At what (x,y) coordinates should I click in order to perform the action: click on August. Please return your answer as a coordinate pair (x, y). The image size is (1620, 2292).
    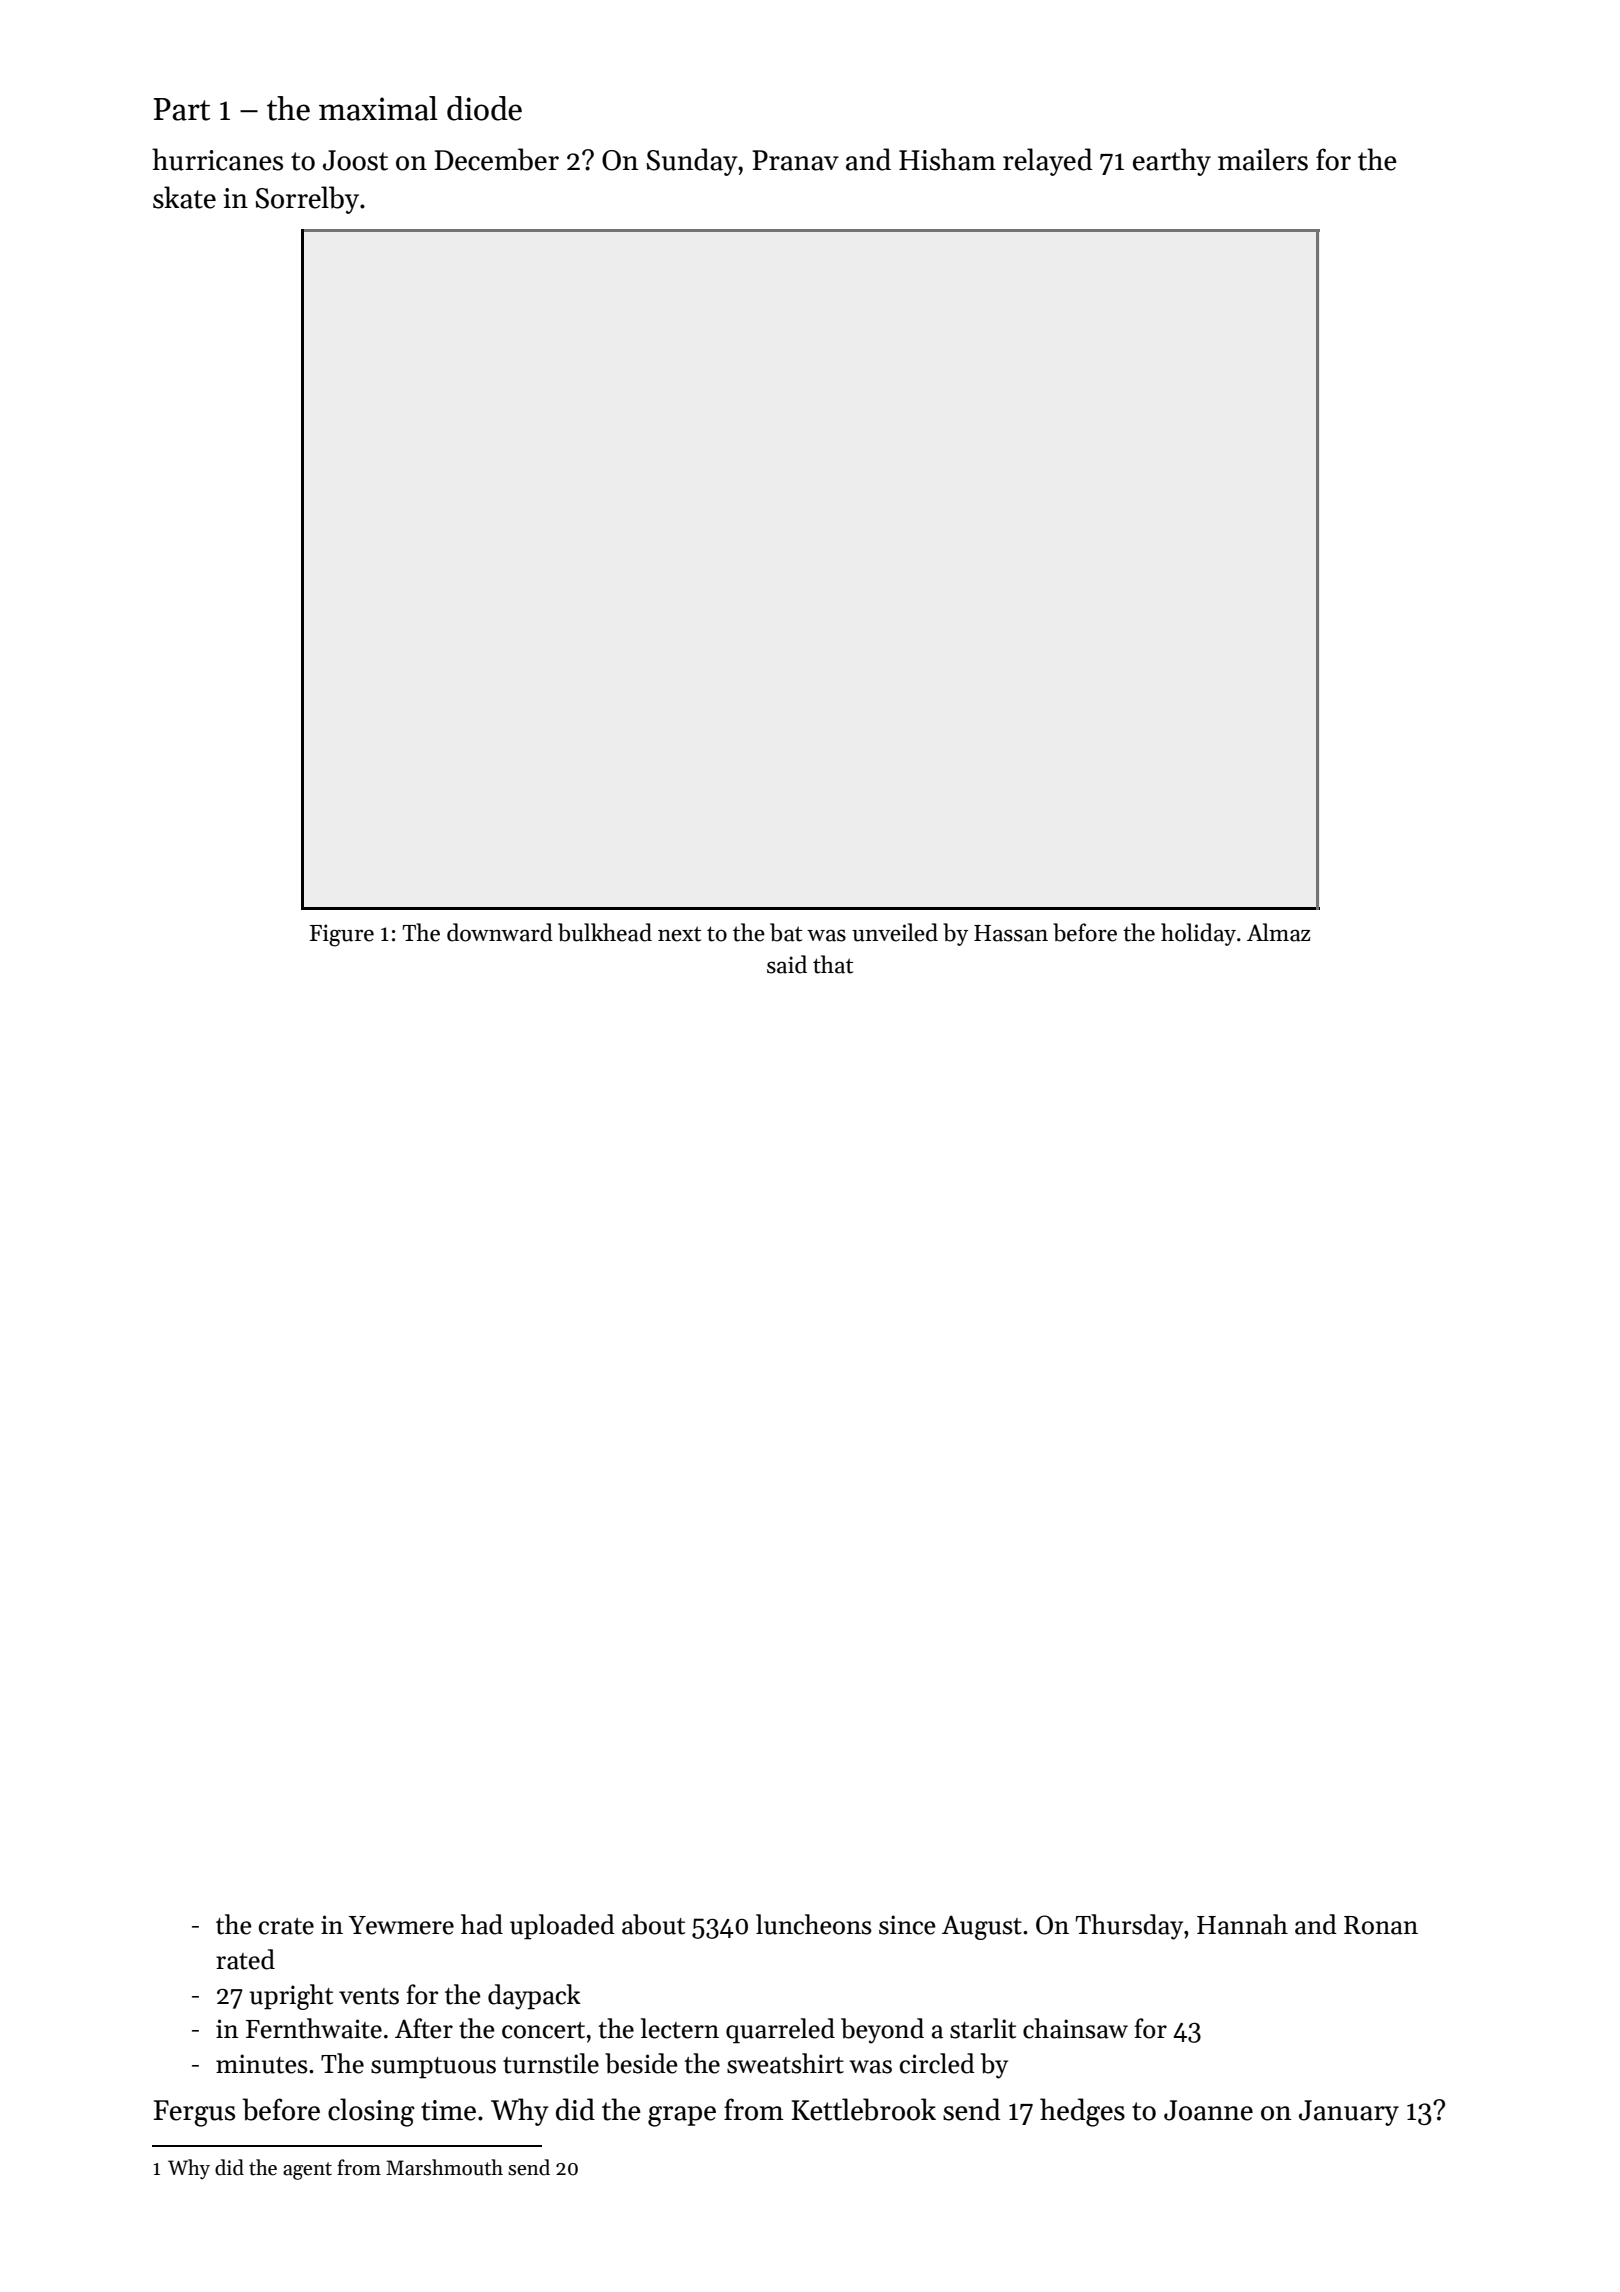
    Looking at the image, I should click on (982, 1927).
